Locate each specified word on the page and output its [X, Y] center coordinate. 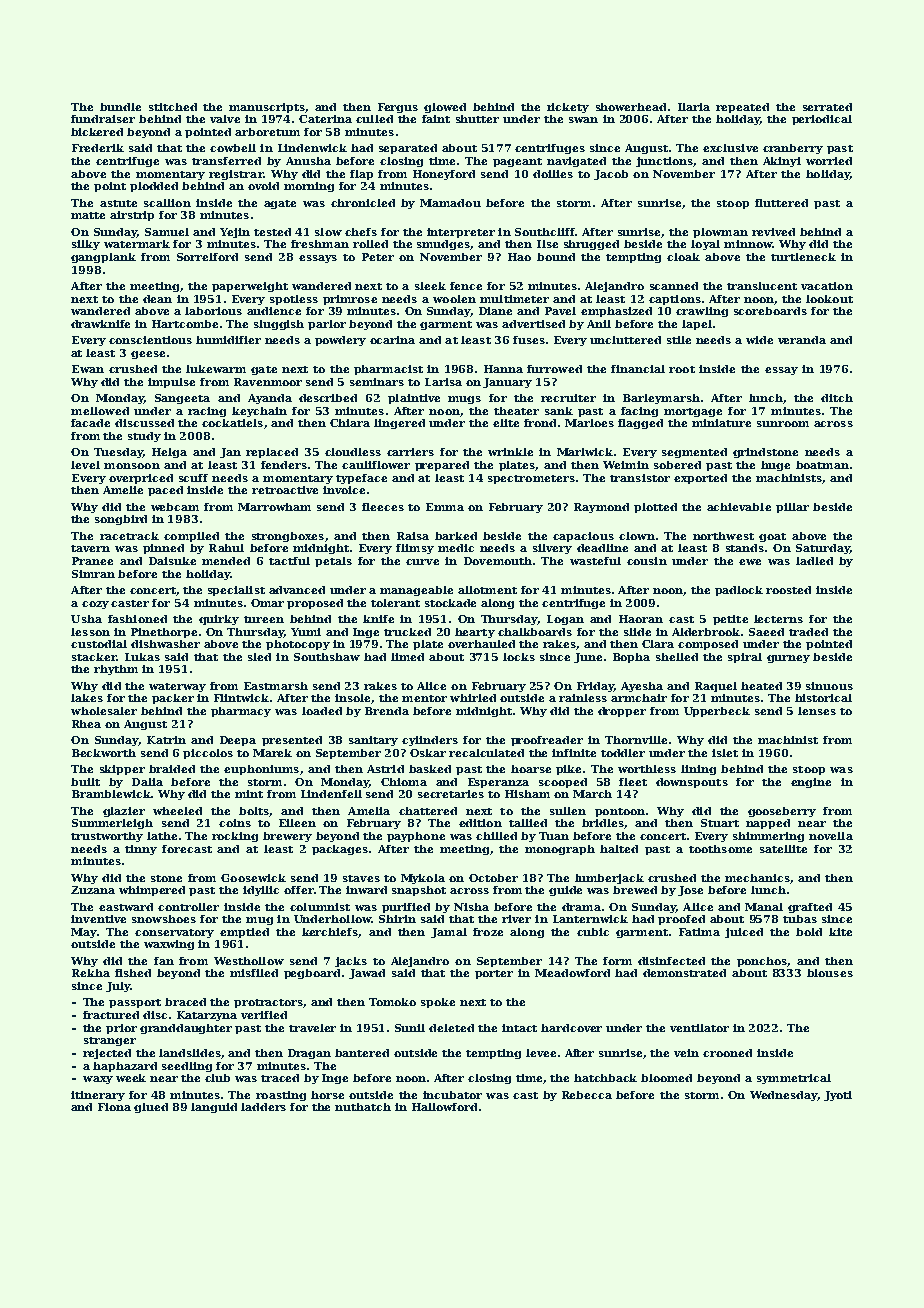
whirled [473, 698]
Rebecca [587, 1095]
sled [259, 657]
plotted [655, 508]
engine [811, 783]
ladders [263, 1107]
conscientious [150, 340]
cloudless [353, 452]
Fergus [398, 108]
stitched [173, 107]
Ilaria [694, 107]
